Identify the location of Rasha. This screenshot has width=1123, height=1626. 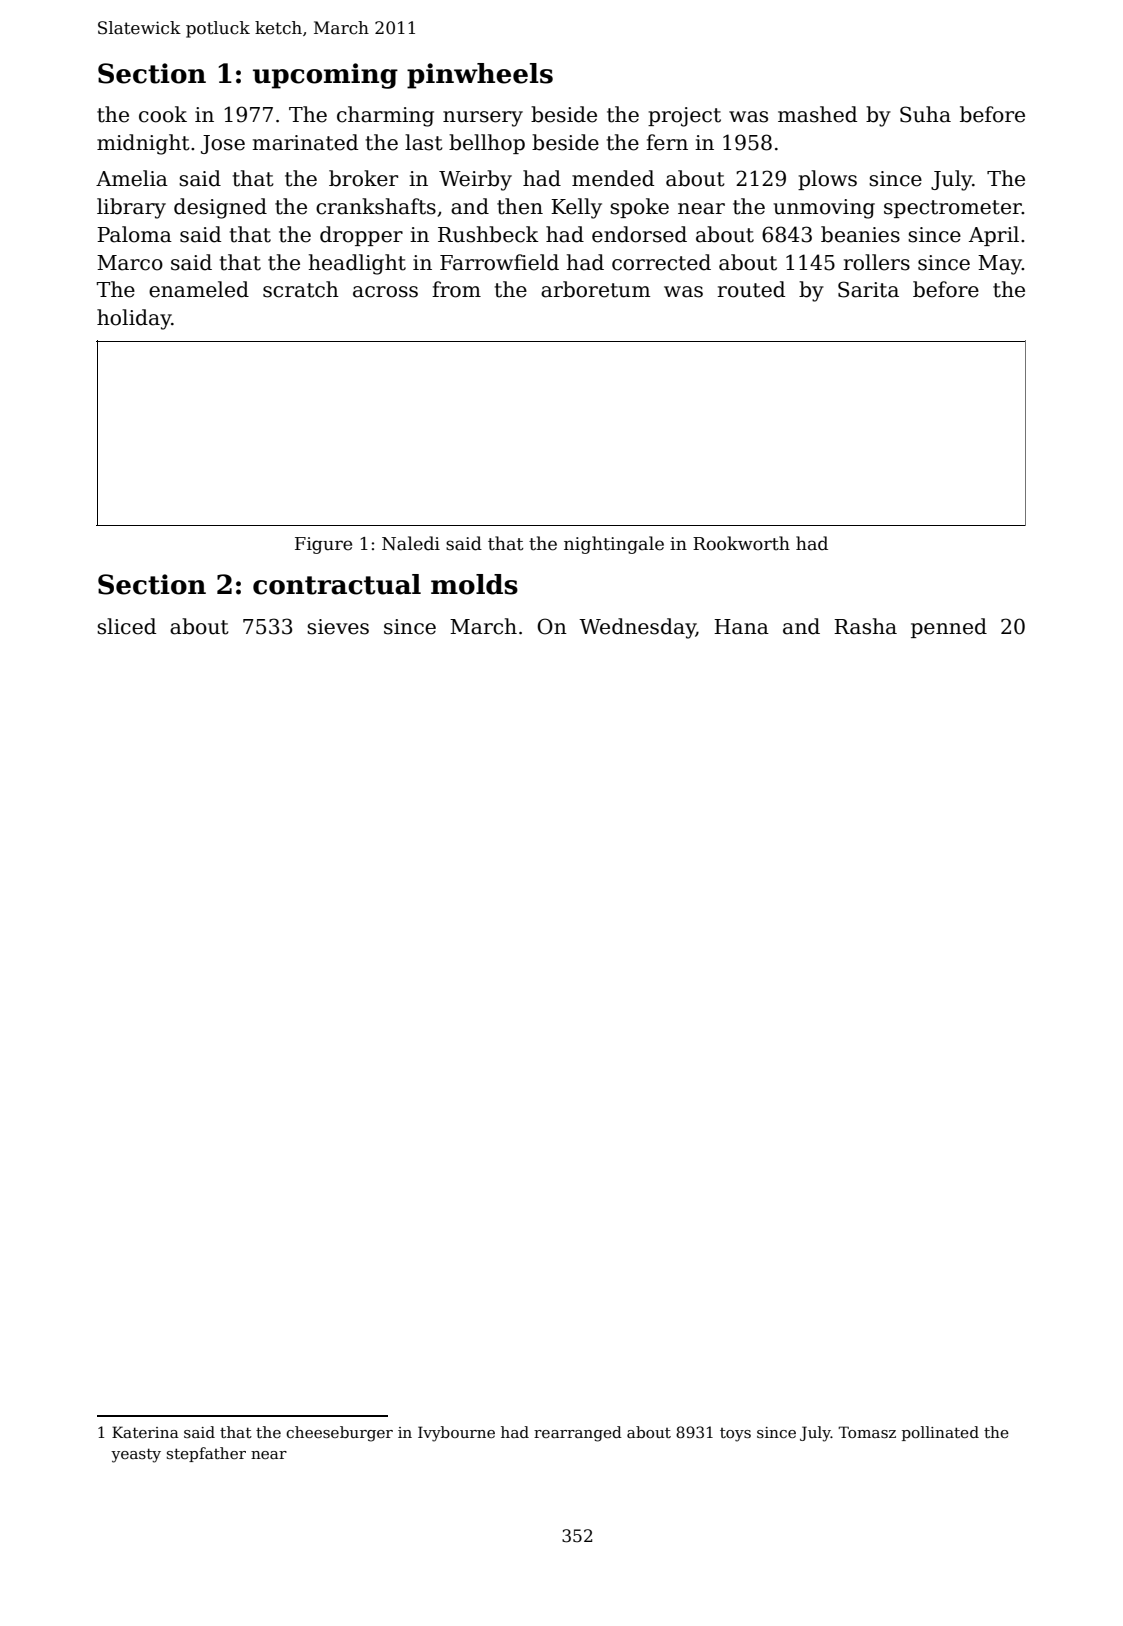
(865, 626).
